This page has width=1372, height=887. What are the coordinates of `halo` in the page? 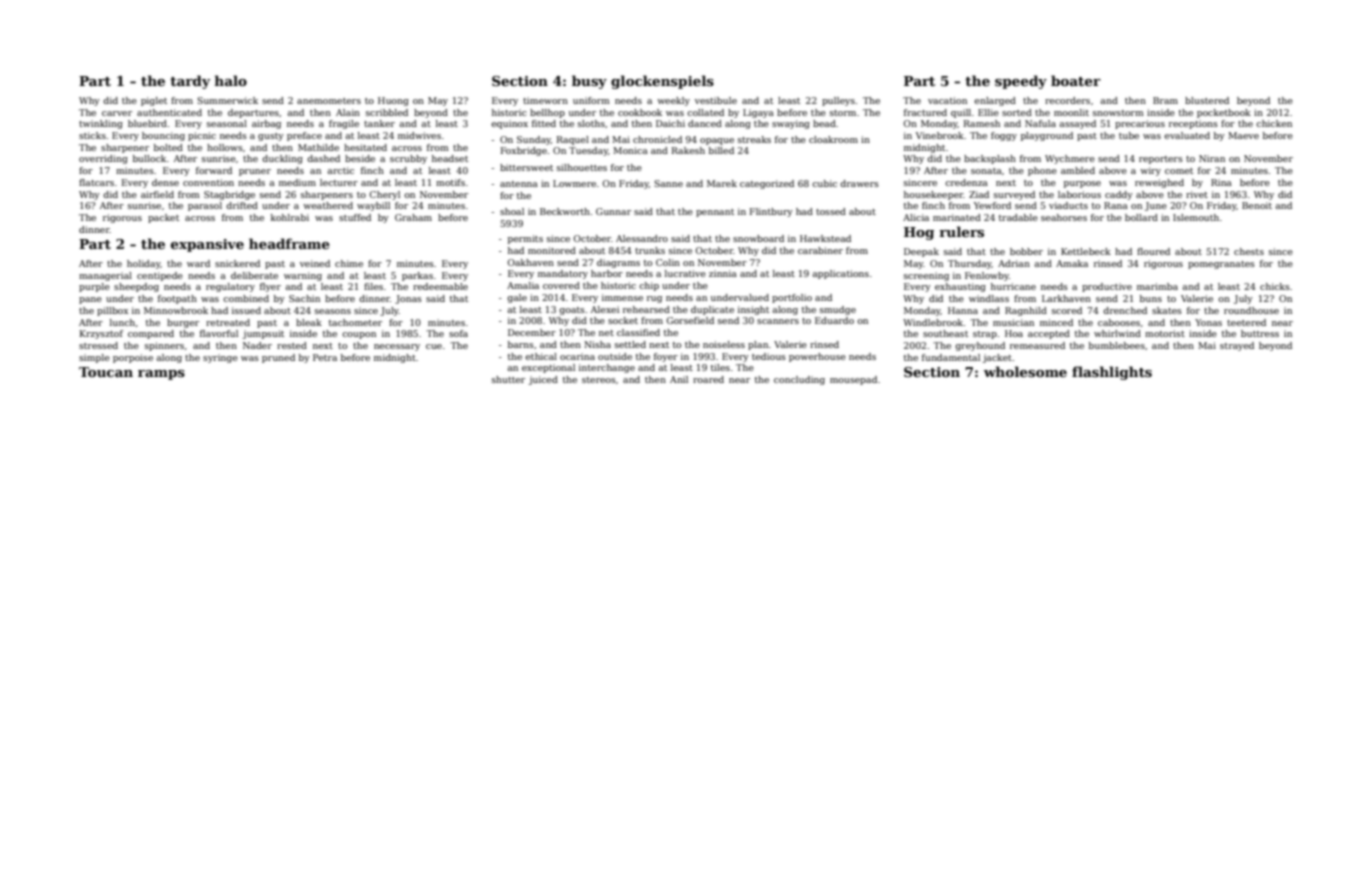 It's located at (231, 80).
